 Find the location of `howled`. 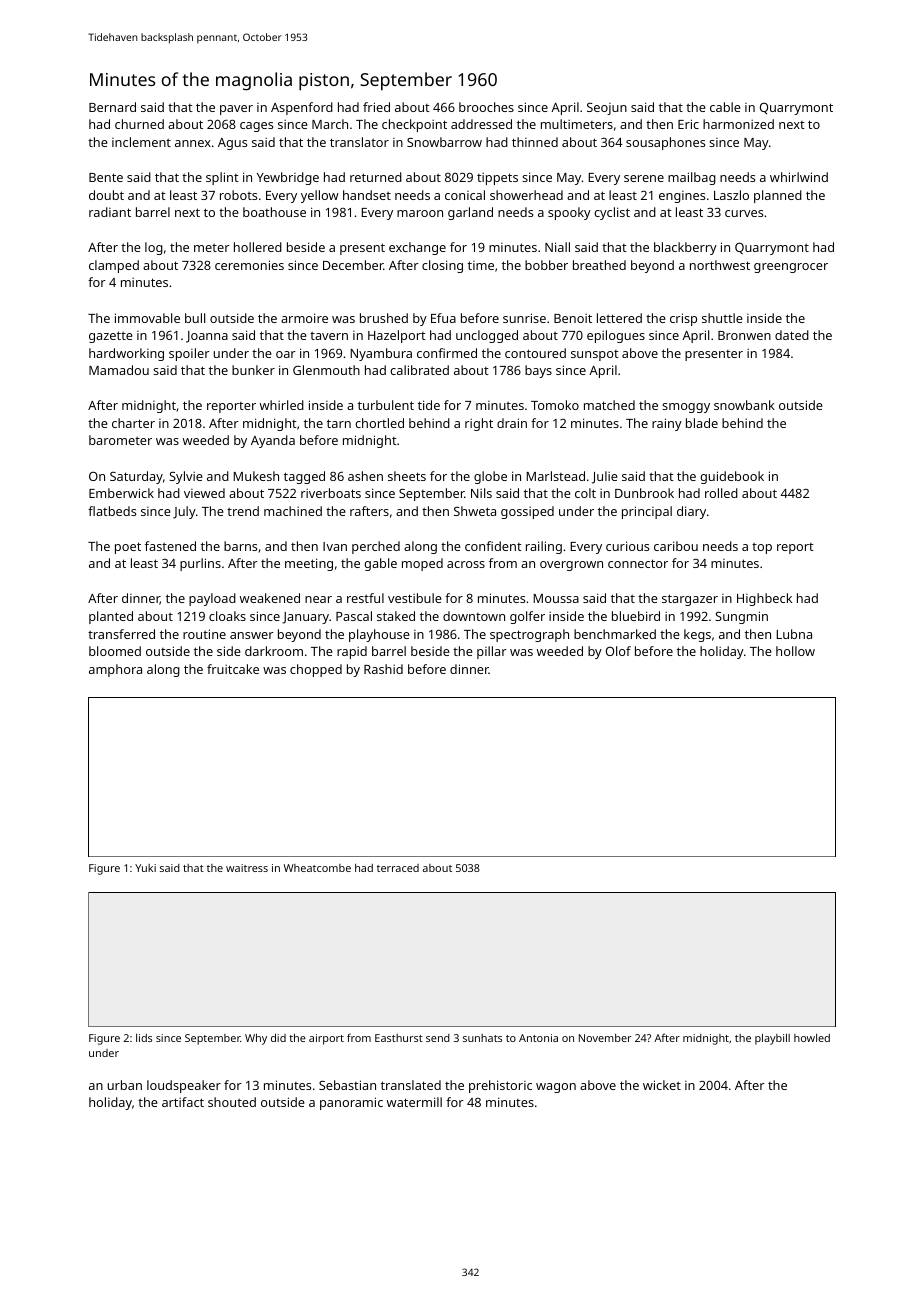

howled is located at coordinates (812, 1038).
